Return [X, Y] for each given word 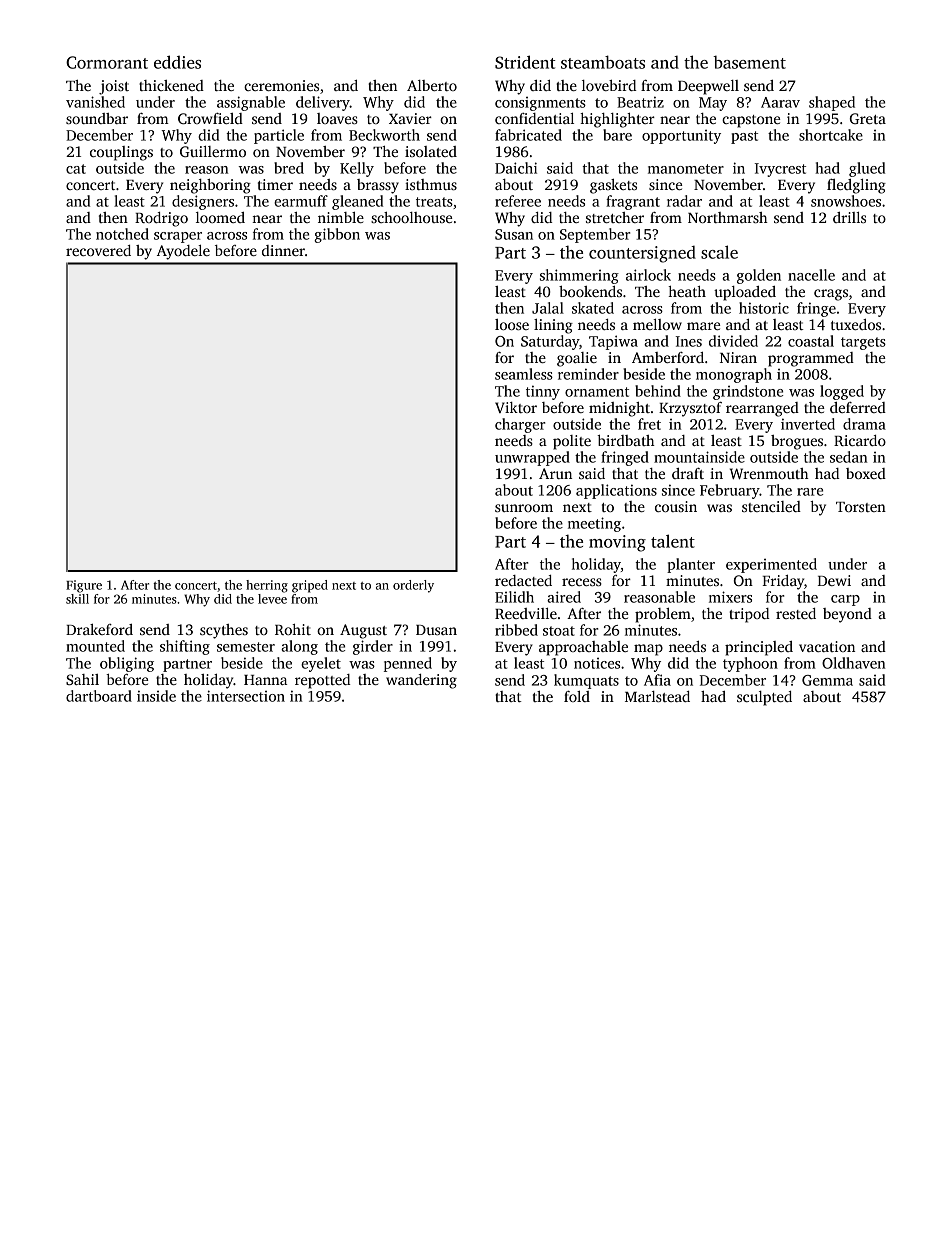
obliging [127, 664]
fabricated [528, 135]
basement [749, 62]
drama [864, 424]
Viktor [516, 407]
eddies [177, 62]
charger [520, 425]
